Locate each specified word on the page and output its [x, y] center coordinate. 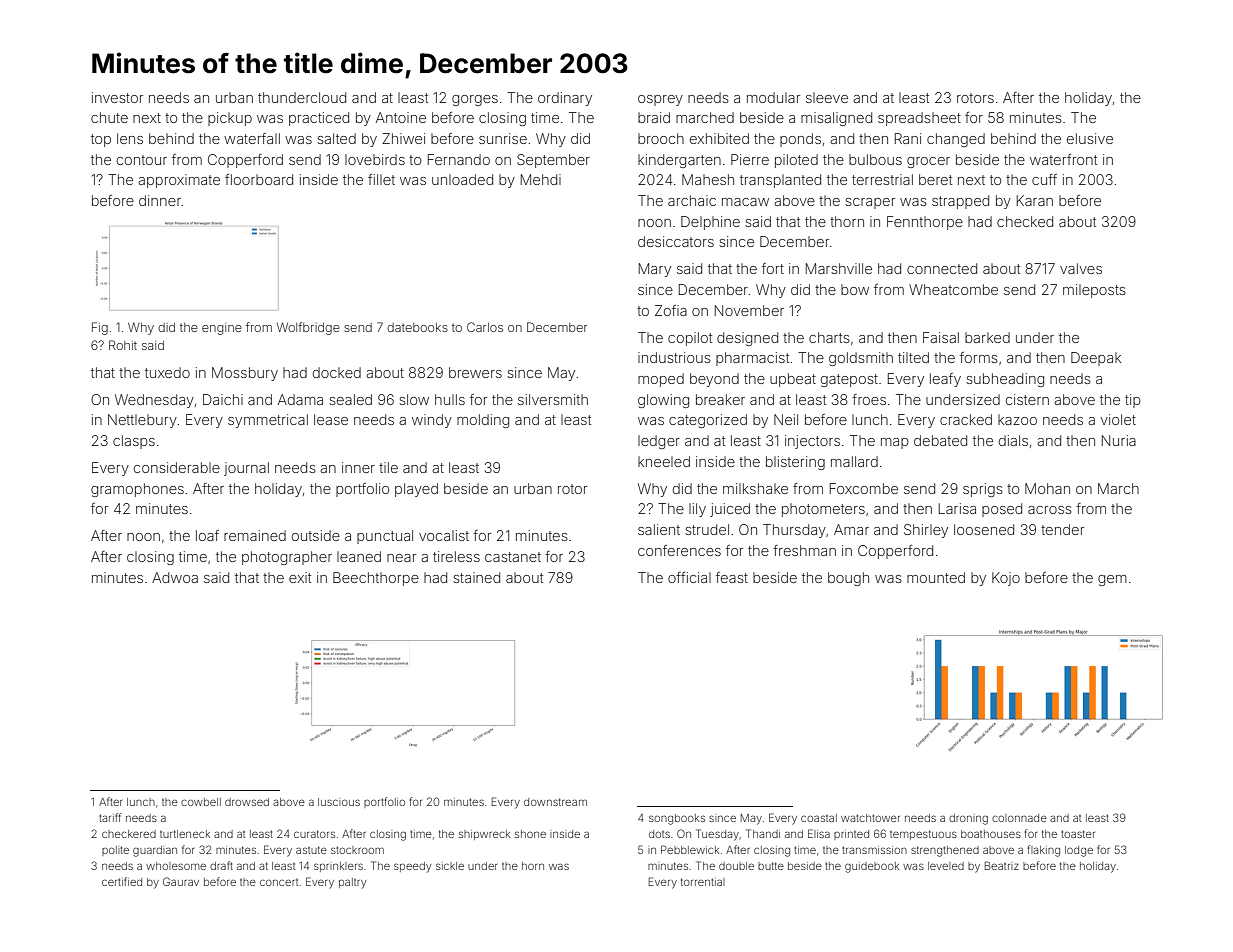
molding [483, 421]
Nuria [1119, 440]
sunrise [503, 138]
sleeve [827, 97]
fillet [381, 179]
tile [388, 467]
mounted [936, 577]
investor [117, 97]
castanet [513, 557]
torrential [703, 882]
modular [773, 97]
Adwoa [175, 577]
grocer [928, 162]
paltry [353, 883]
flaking [1044, 851]
